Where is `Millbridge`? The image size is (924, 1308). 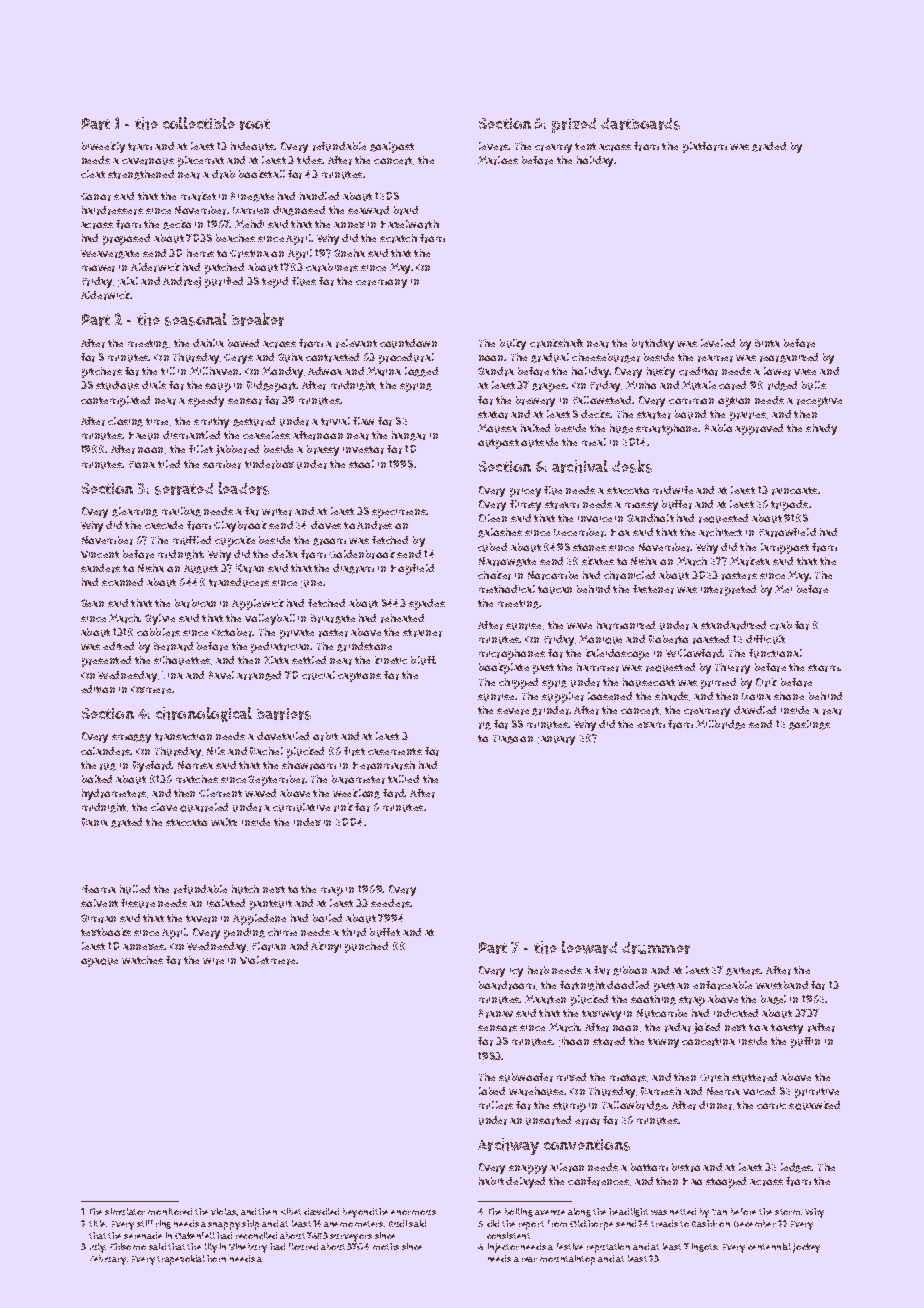 Millbridge is located at coordinates (720, 725).
